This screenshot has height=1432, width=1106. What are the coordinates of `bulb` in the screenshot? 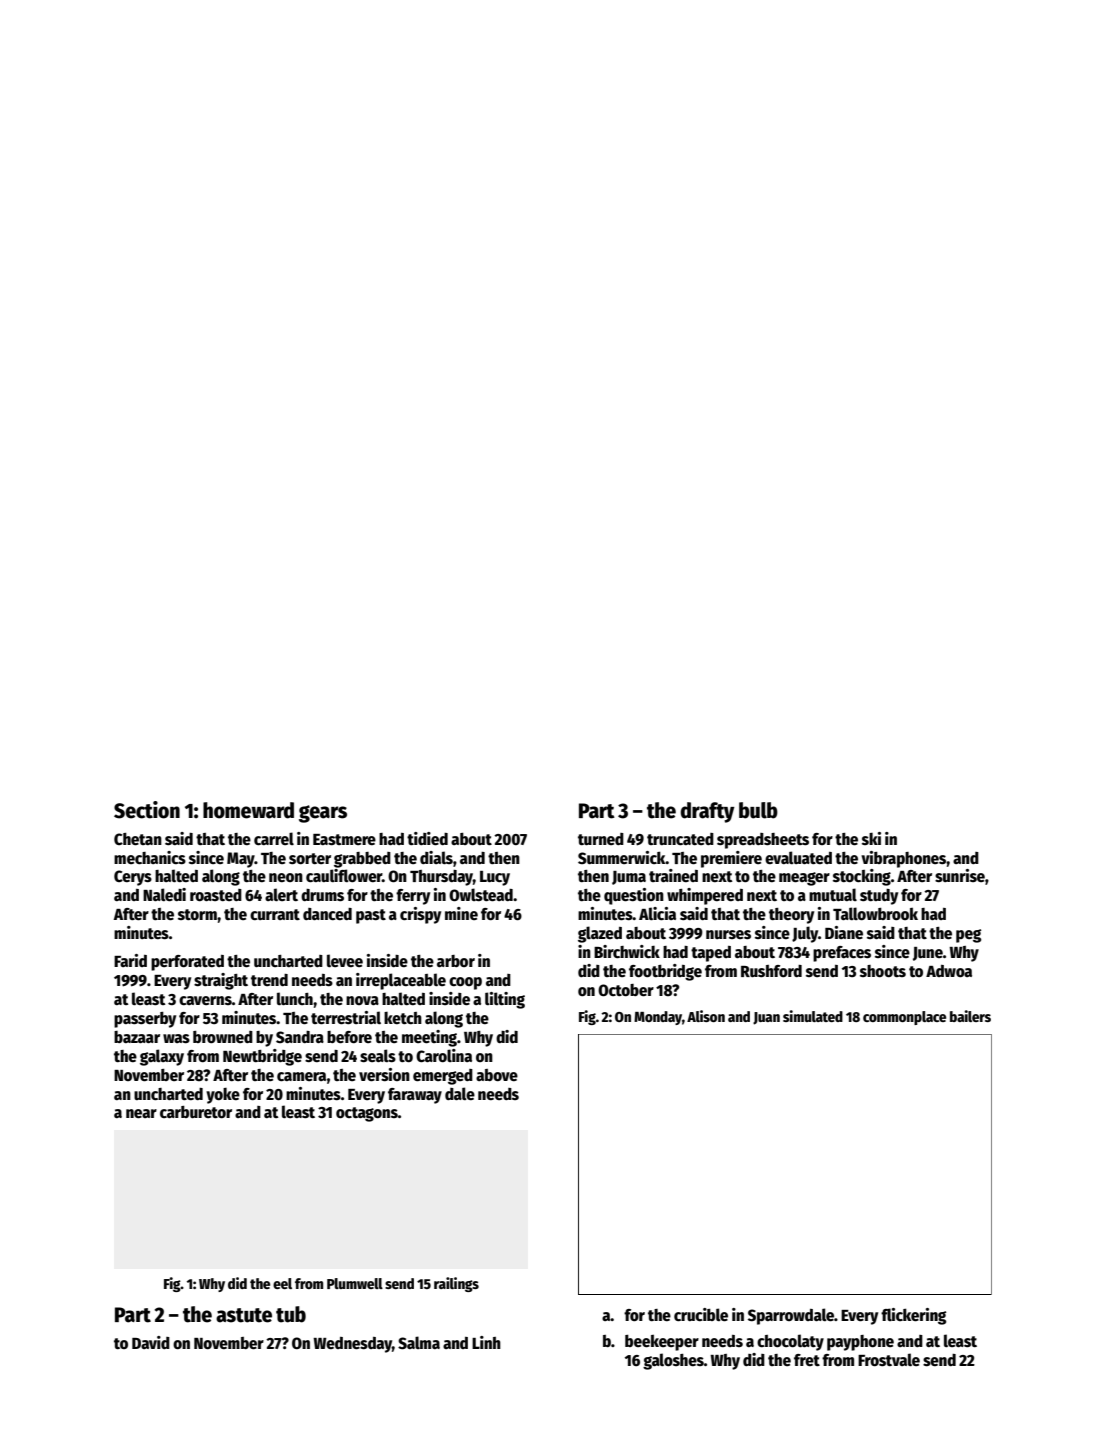 It's located at (758, 810).
